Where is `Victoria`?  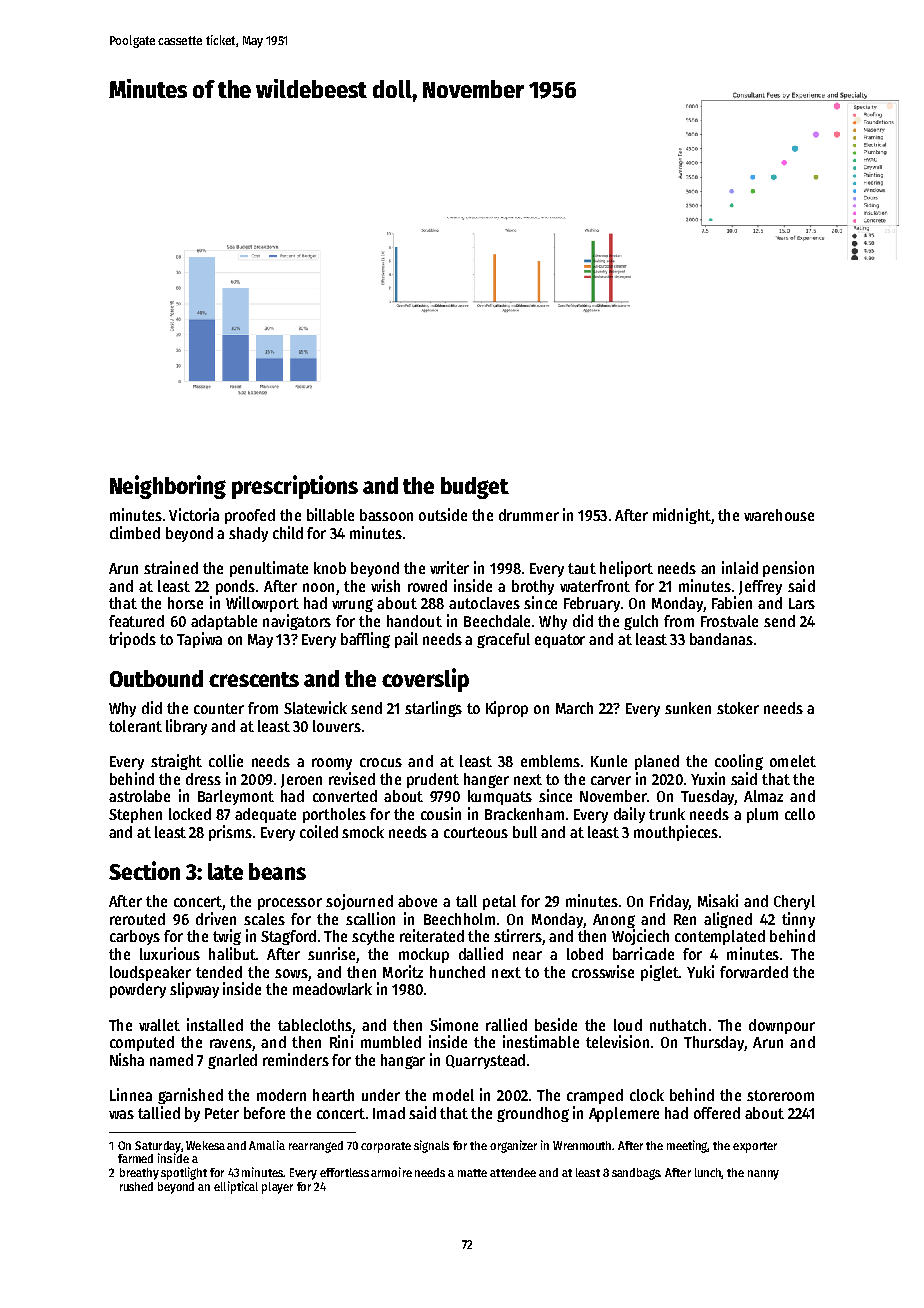
Victoria is located at coordinates (194, 514).
